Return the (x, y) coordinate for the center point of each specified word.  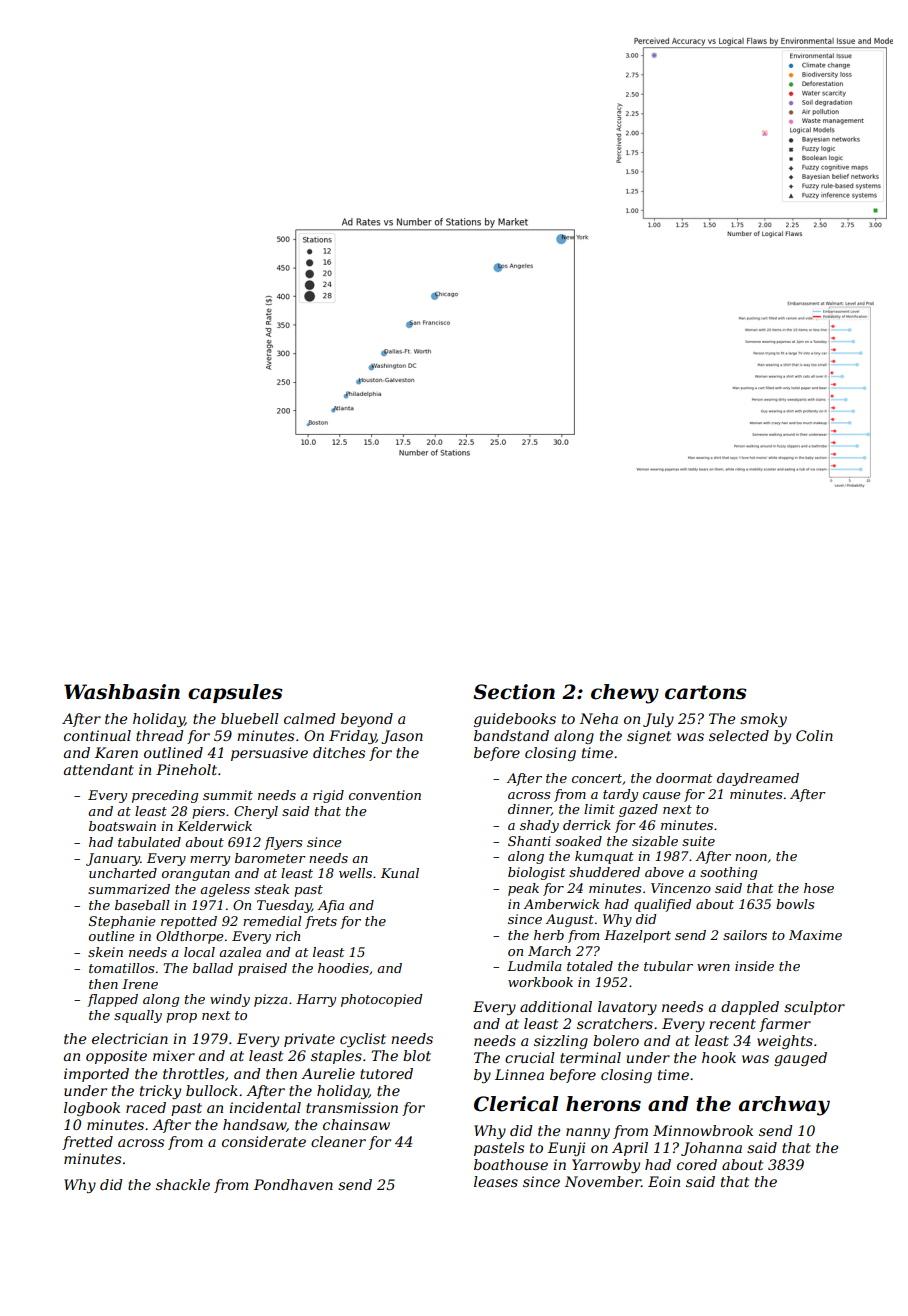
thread (159, 735)
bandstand (511, 735)
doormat (684, 778)
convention (385, 795)
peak (523, 889)
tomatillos (121, 968)
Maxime (815, 935)
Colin (814, 735)
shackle (183, 1184)
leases (496, 1181)
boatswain (122, 826)
